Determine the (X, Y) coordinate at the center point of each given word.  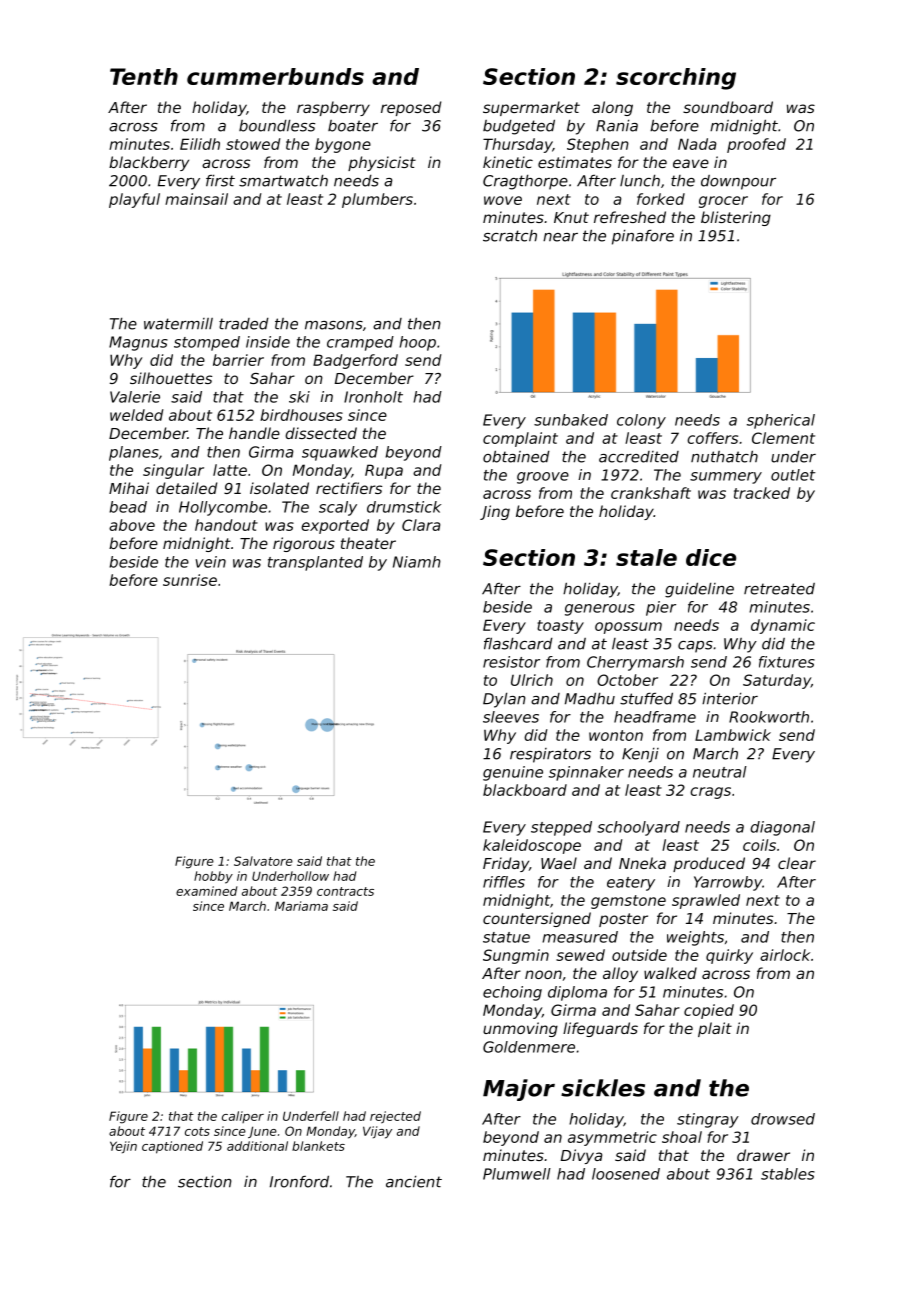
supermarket (531, 108)
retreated (779, 589)
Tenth (144, 76)
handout (226, 525)
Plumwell (517, 1174)
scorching (676, 79)
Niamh (417, 562)
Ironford (299, 1181)
